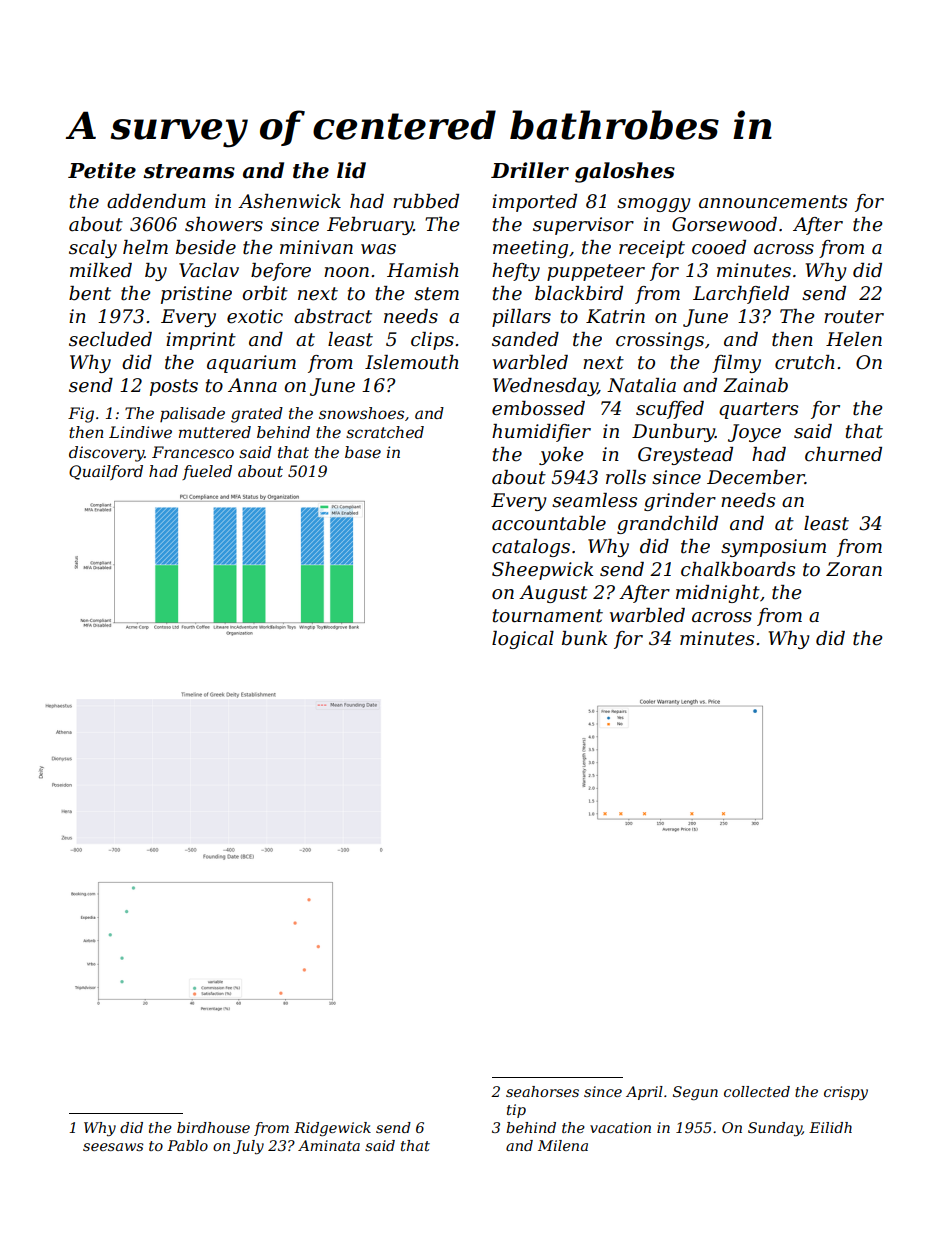 This screenshot has width=952, height=1233. Describe the element at coordinates (213, 1127) in the screenshot. I see `birdhouse` at that location.
